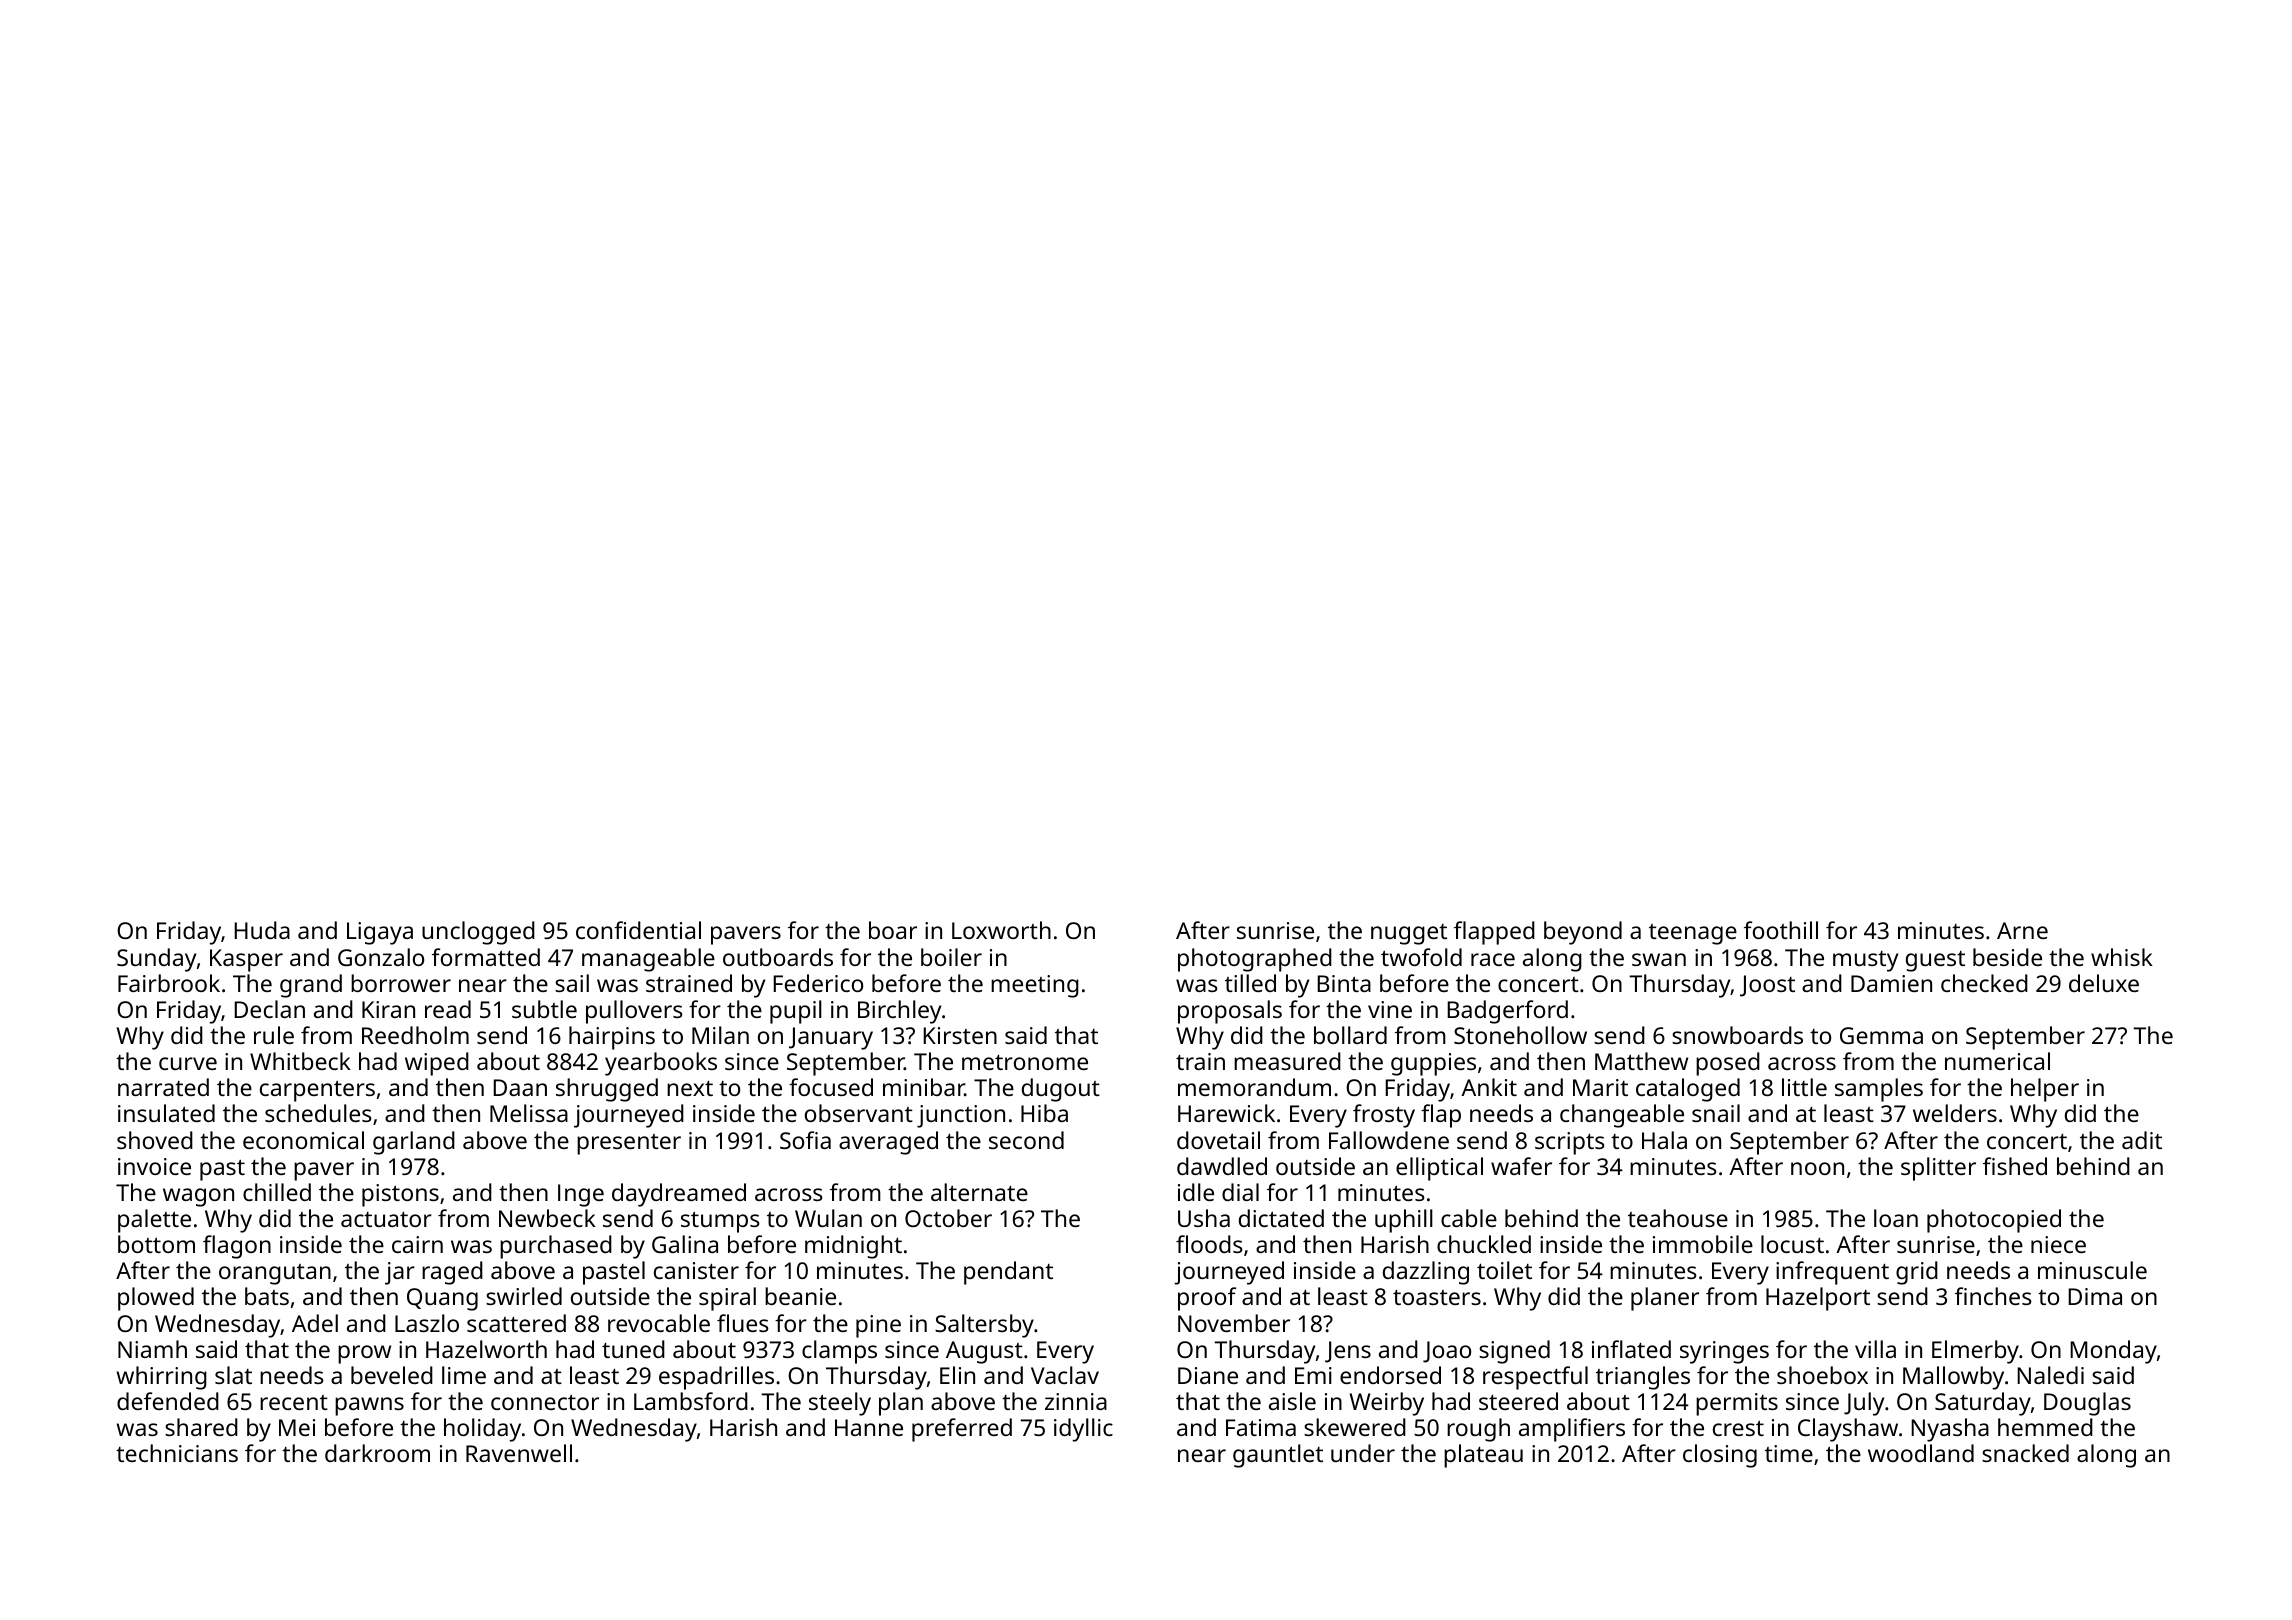 The width and height of the screenshot is (2292, 1620). Describe the element at coordinates (156, 960) in the screenshot. I see `Sunday` at that location.
